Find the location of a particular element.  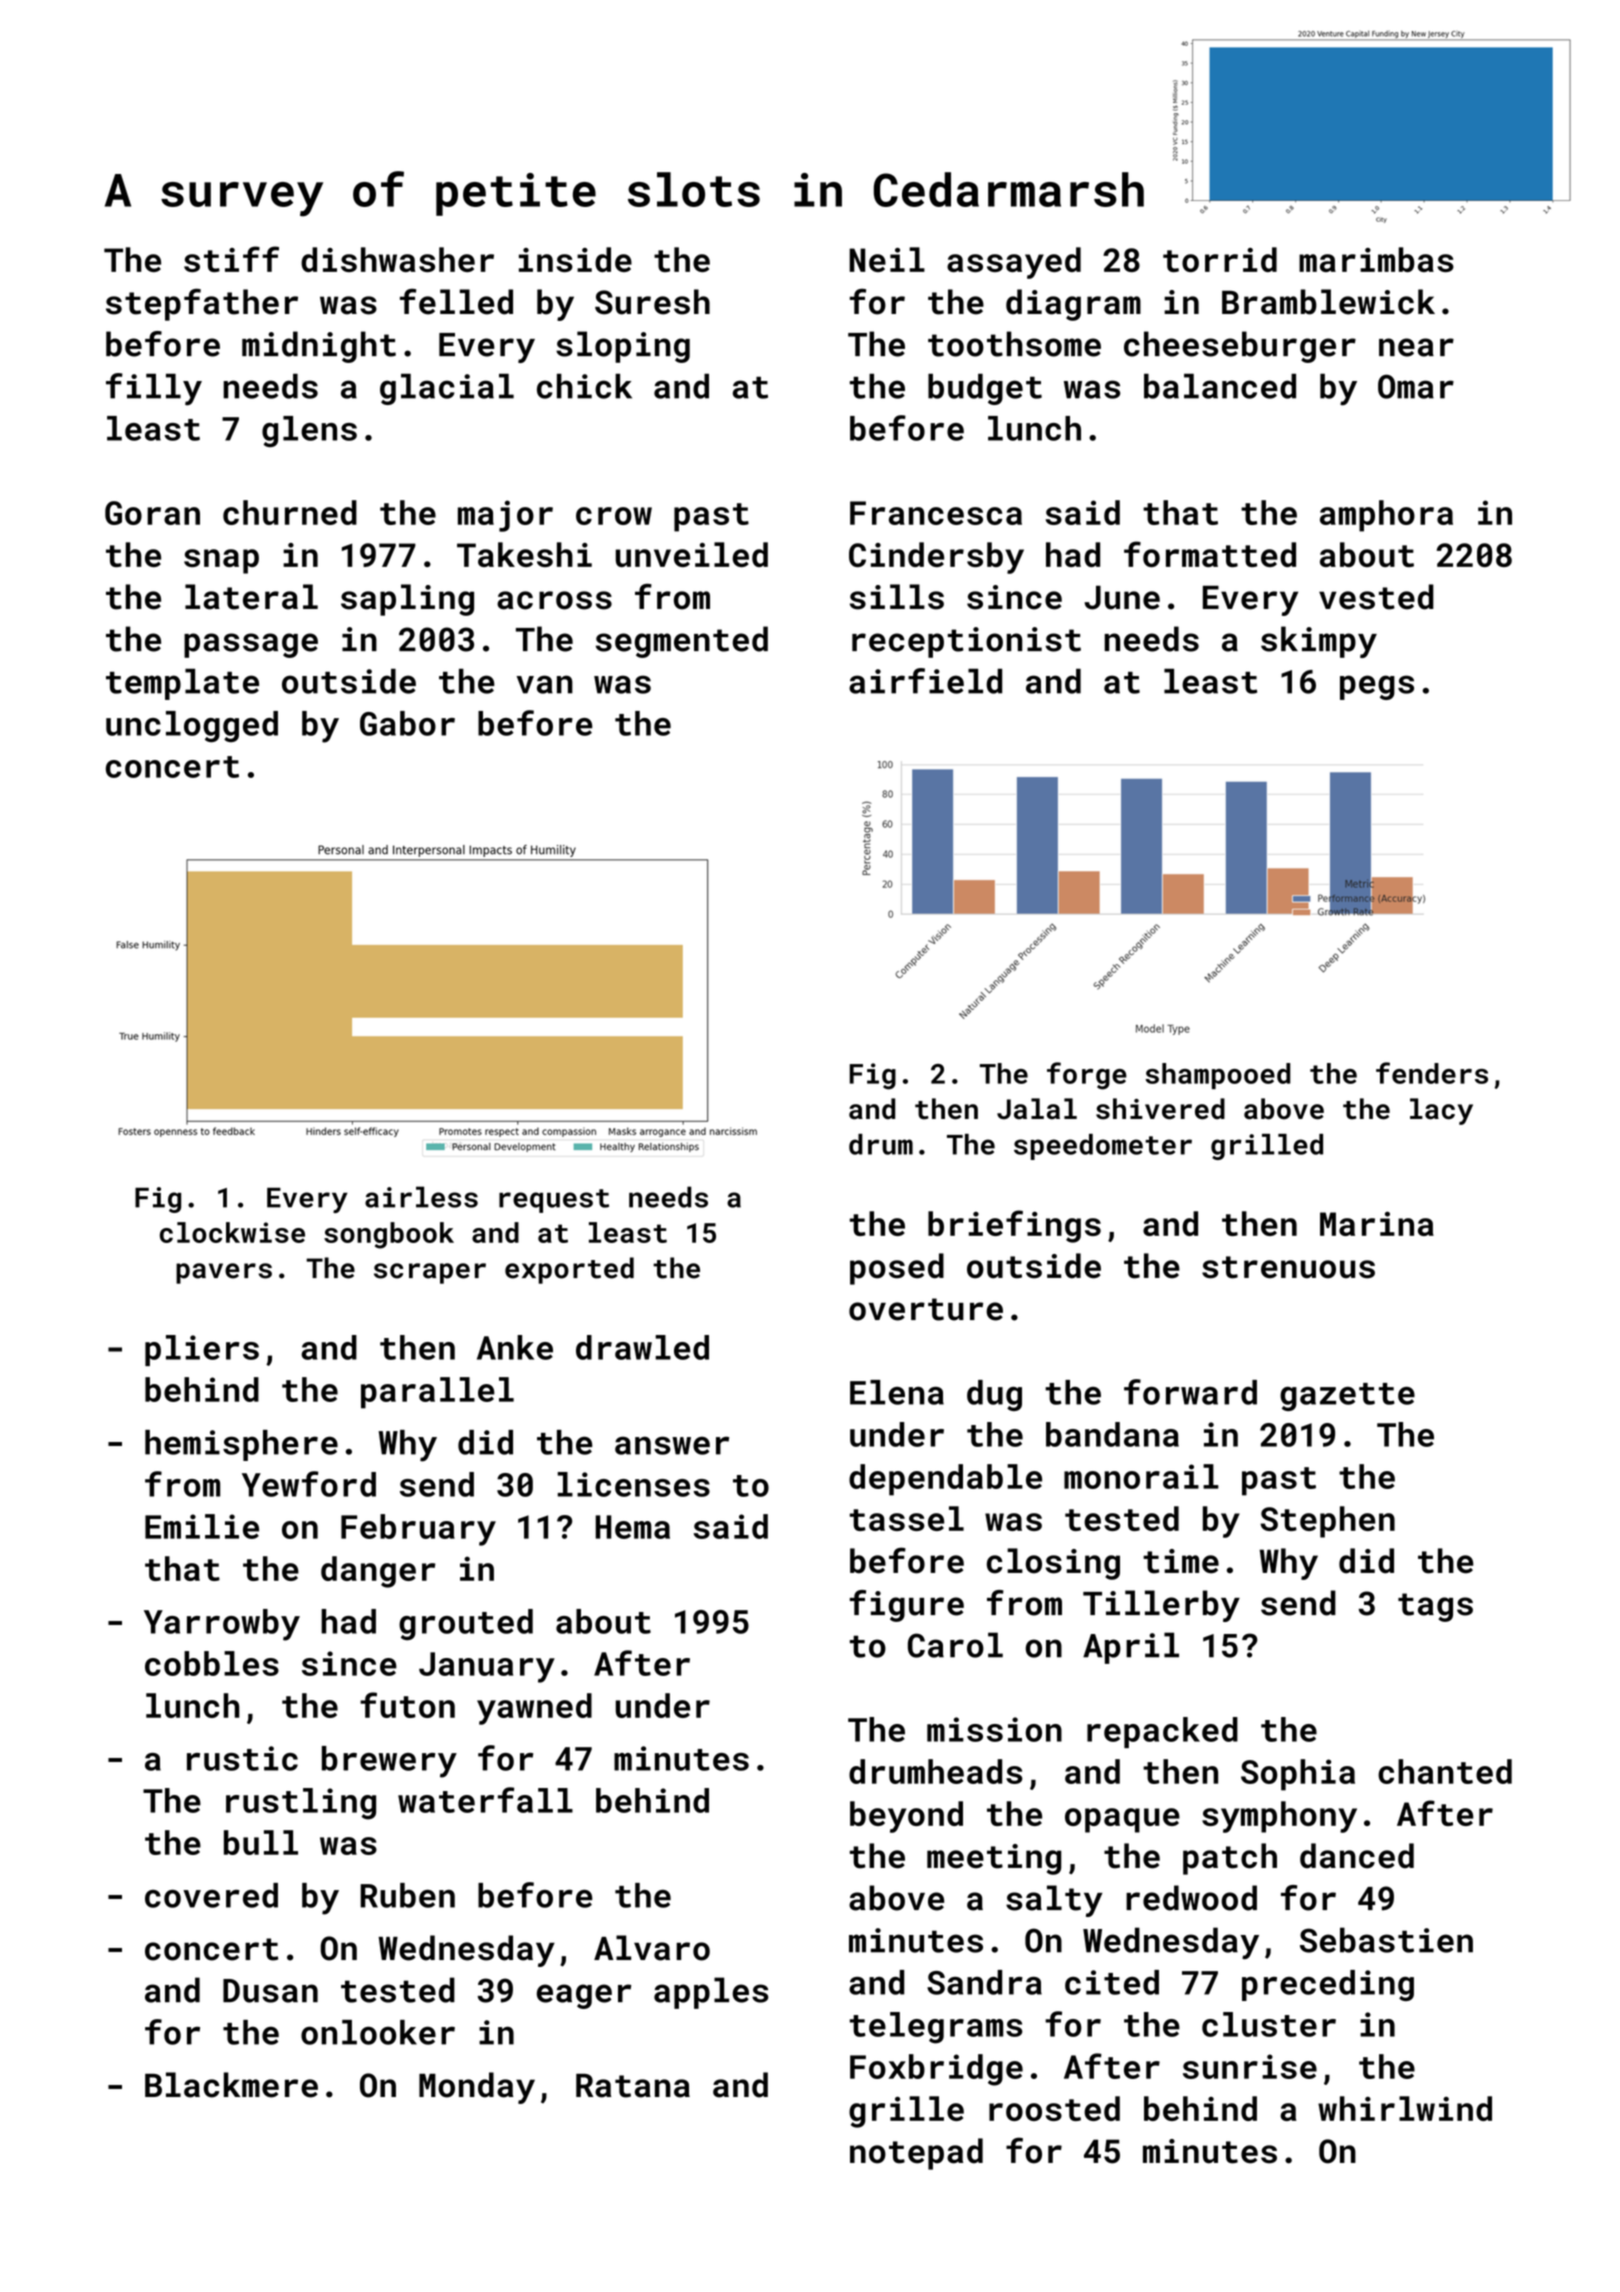

Blackmere is located at coordinates (231, 2085).
